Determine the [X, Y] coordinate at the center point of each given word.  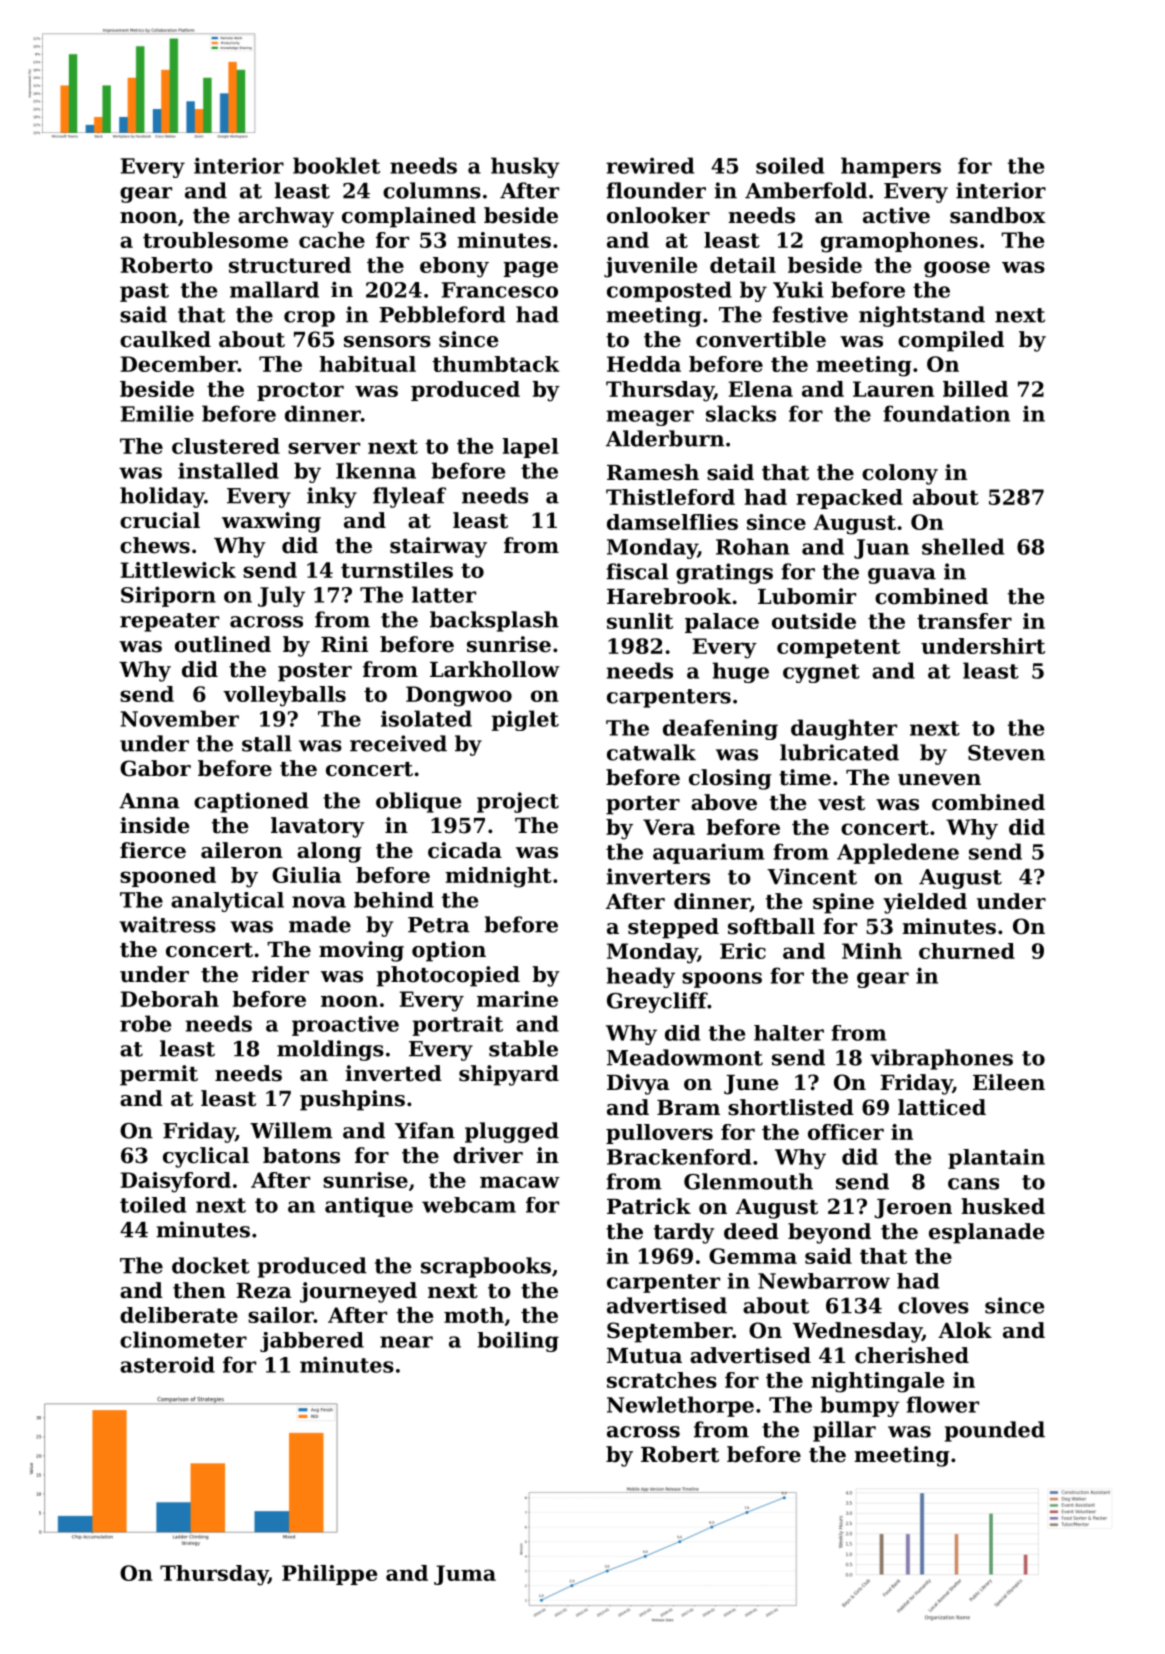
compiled [951, 341]
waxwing [271, 522]
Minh [872, 951]
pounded [995, 1431]
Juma [465, 1575]
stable [523, 1048]
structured [290, 265]
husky [525, 167]
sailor [281, 1315]
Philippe [329, 1575]
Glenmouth [748, 1181]
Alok [965, 1330]
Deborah [170, 999]
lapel [530, 448]
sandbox [998, 215]
